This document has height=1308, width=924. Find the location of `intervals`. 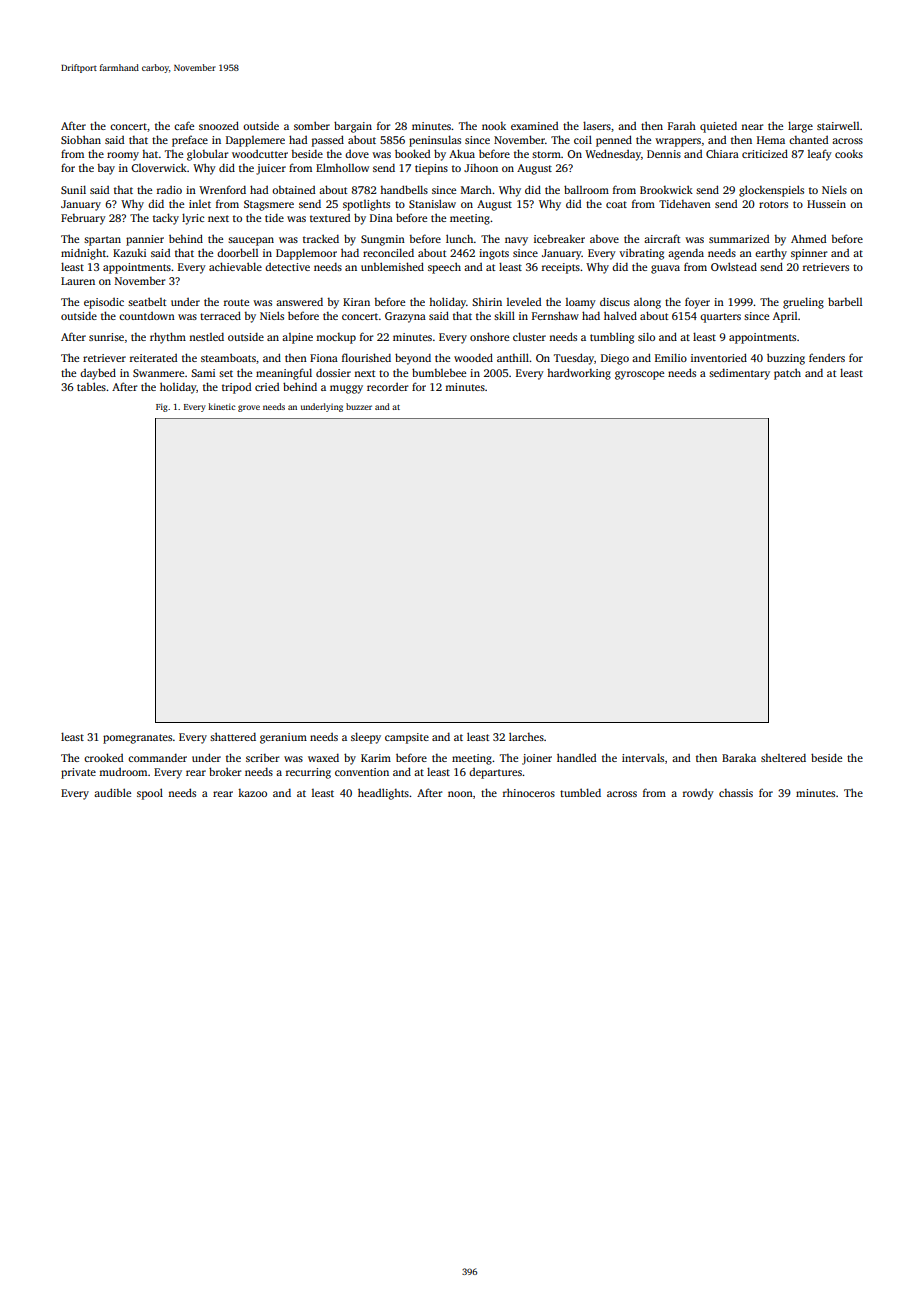

intervals is located at coordinates (643, 757).
